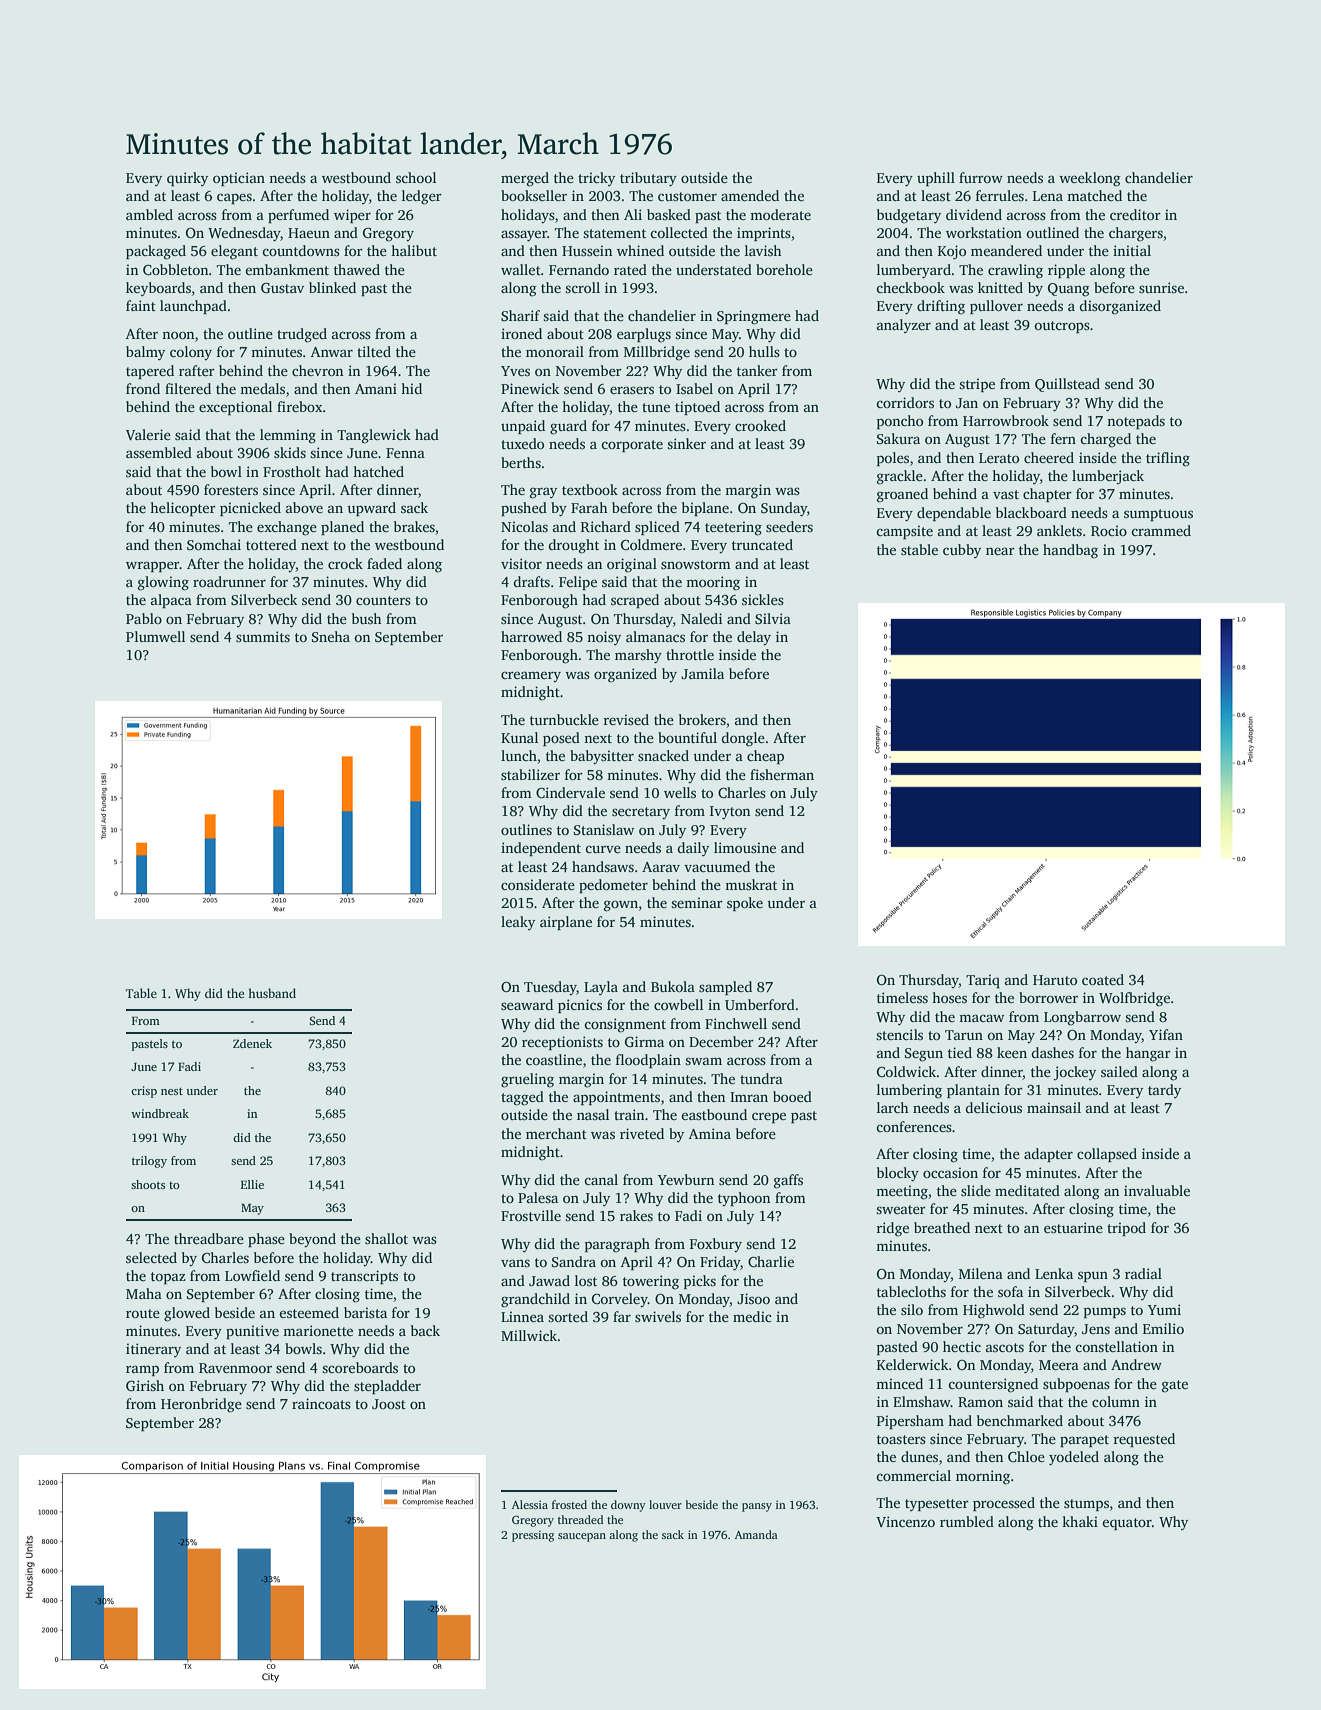 This screenshot has height=1710, width=1321. Describe the element at coordinates (153, 566) in the screenshot. I see `wrapper` at that location.
